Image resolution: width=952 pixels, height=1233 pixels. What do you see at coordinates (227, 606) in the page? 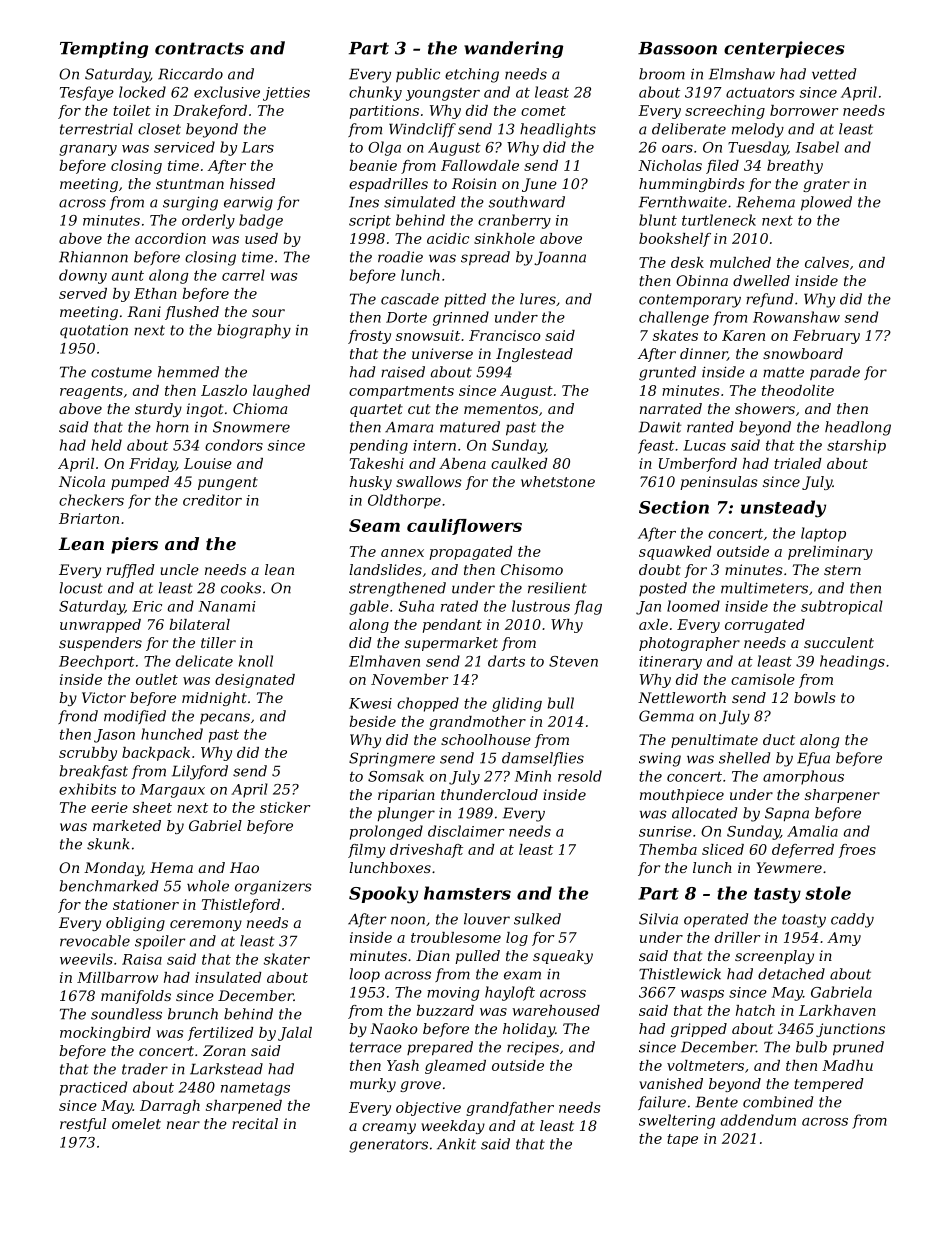
I see `Nanami` at bounding box center [227, 606].
